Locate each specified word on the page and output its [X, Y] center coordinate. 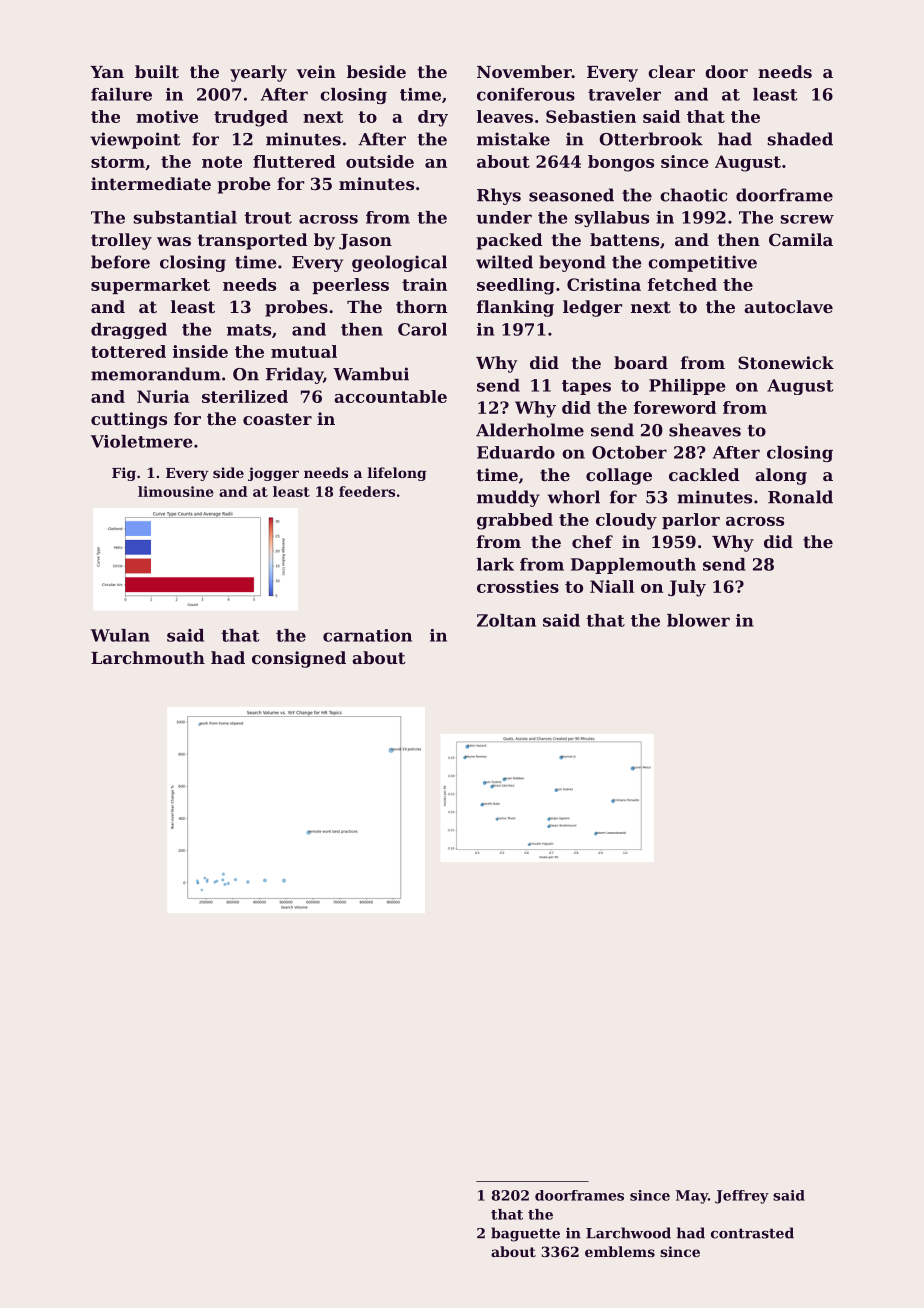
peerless [350, 286]
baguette [525, 1234]
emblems [620, 1251]
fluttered [294, 161]
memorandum [156, 374]
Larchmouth [148, 657]
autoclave [788, 306]
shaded [800, 139]
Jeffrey [742, 1197]
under [504, 217]
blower [698, 620]
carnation [367, 635]
